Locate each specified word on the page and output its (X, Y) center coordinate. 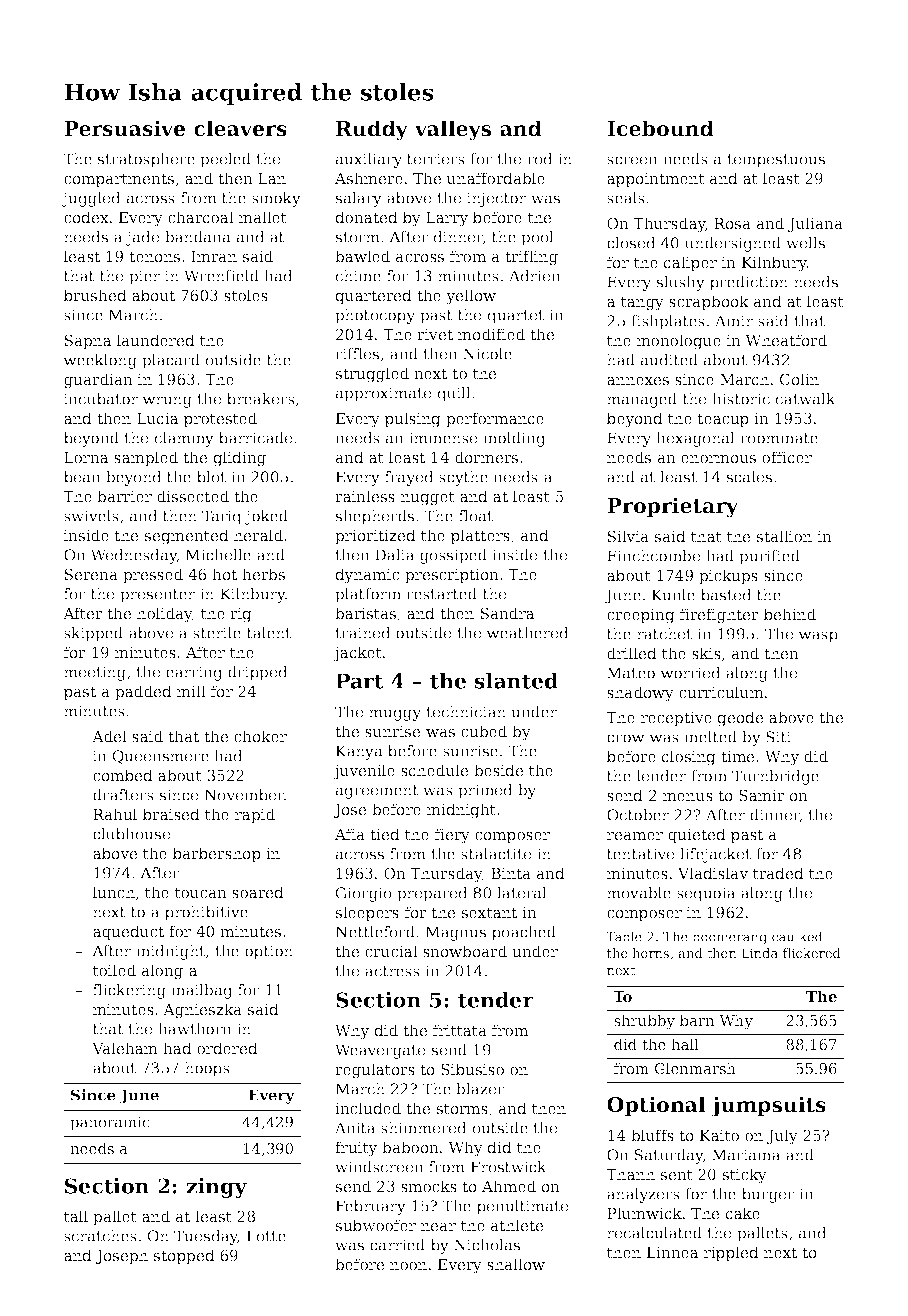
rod (540, 159)
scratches (100, 1236)
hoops (207, 1069)
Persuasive (124, 128)
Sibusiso (472, 1069)
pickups (728, 576)
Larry (447, 219)
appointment (656, 180)
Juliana (815, 224)
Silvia (628, 536)
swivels (91, 516)
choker (260, 736)
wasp (818, 637)
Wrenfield (221, 276)
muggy (395, 715)
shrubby (644, 1022)
